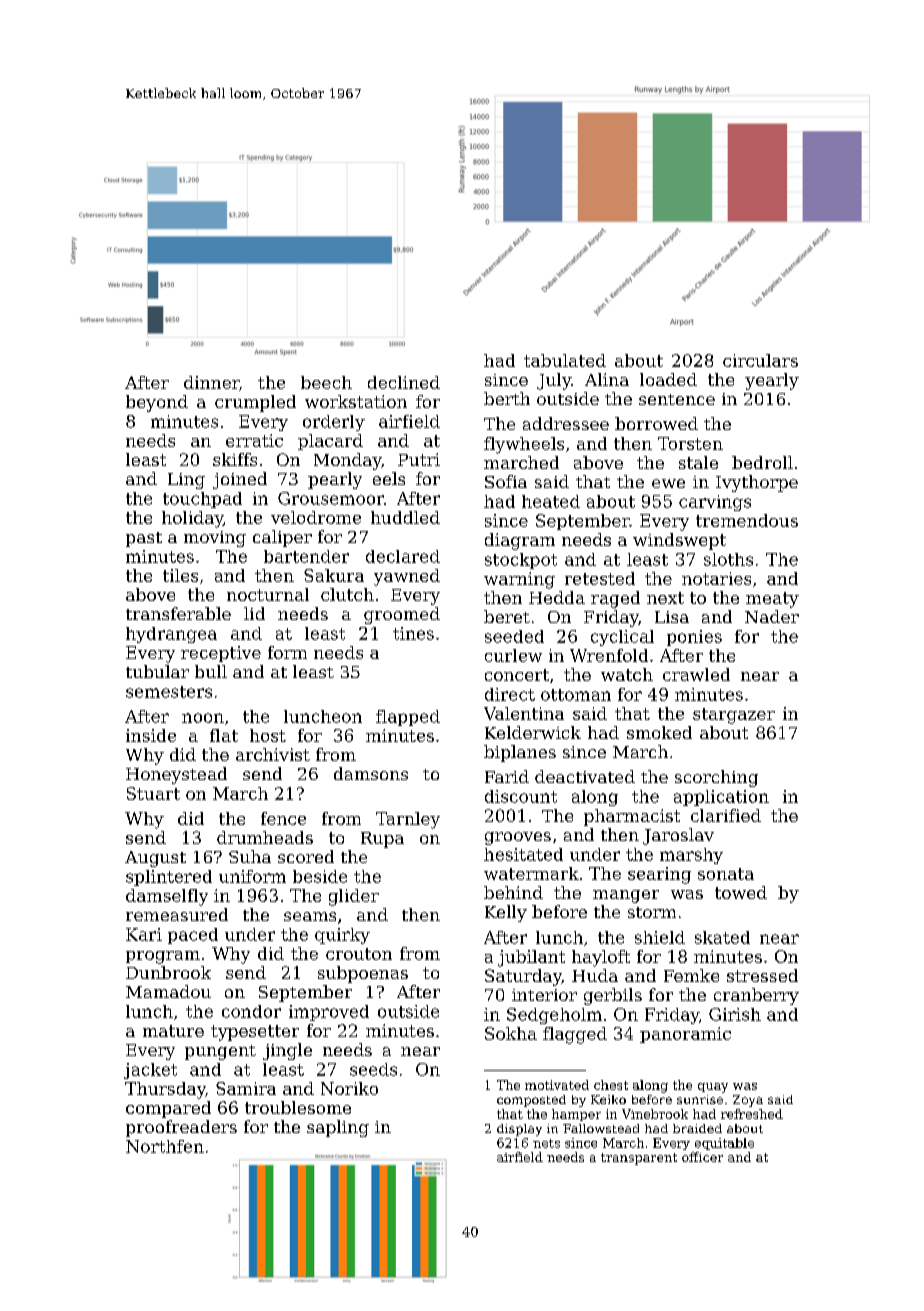  What do you see at coordinates (702, 1157) in the page?
I see `officer` at bounding box center [702, 1157].
